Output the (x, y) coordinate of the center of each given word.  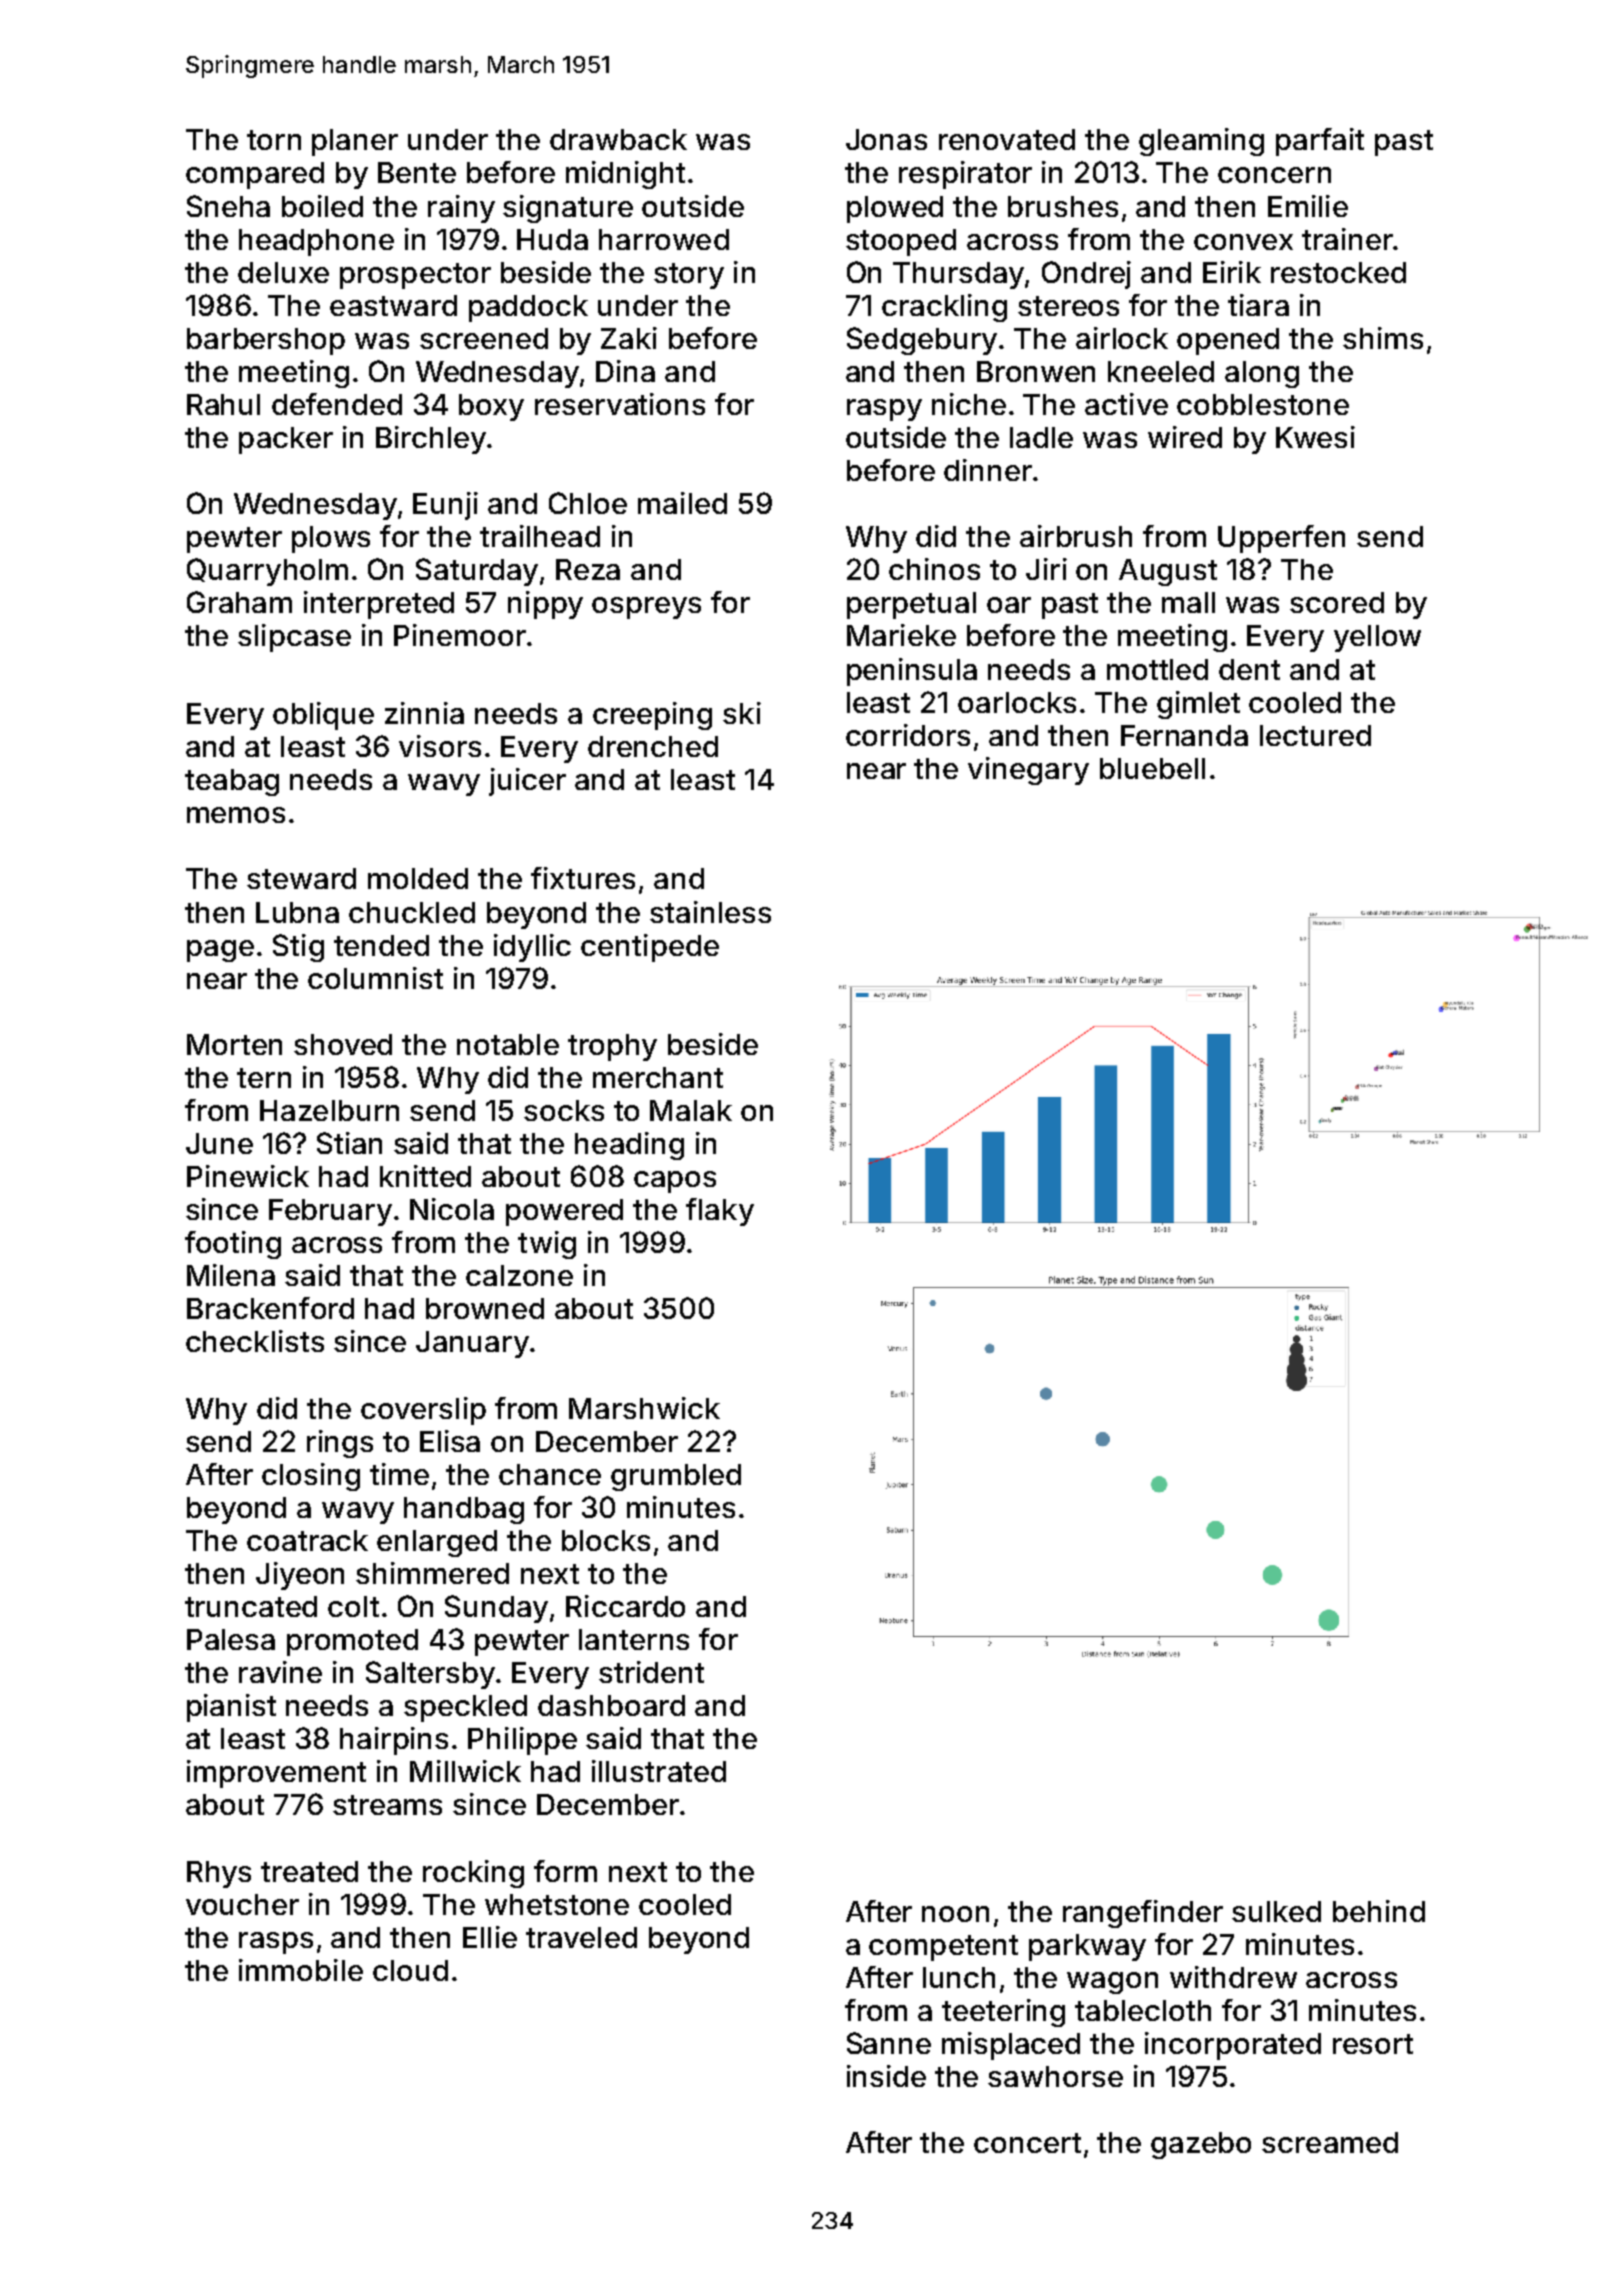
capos (675, 1182)
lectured (1315, 735)
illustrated (659, 1771)
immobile (301, 1970)
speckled (465, 1708)
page (220, 951)
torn (274, 140)
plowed (895, 209)
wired (1185, 437)
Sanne (889, 2043)
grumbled (676, 1477)
